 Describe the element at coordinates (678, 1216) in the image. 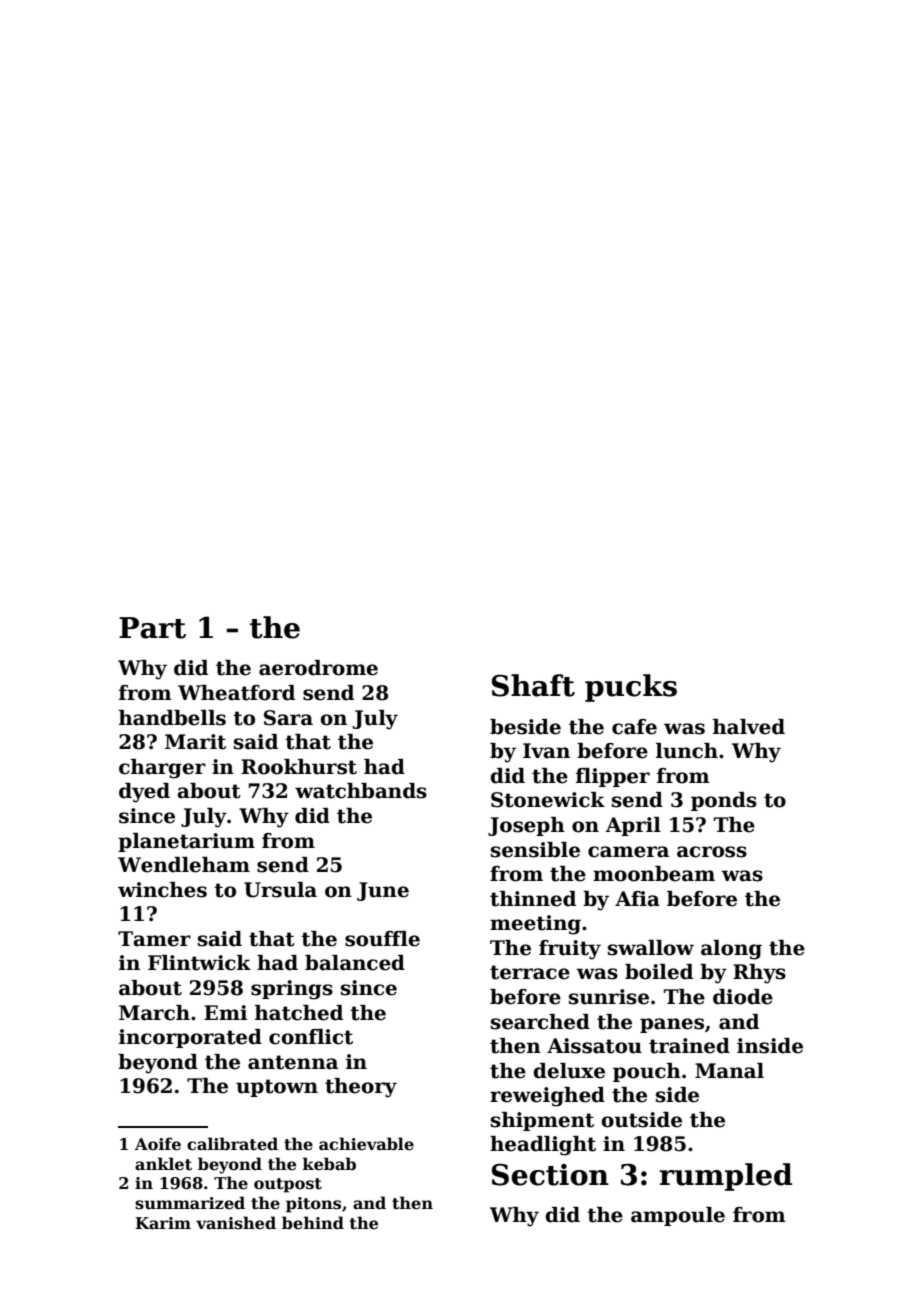

I see `ampoule` at that location.
